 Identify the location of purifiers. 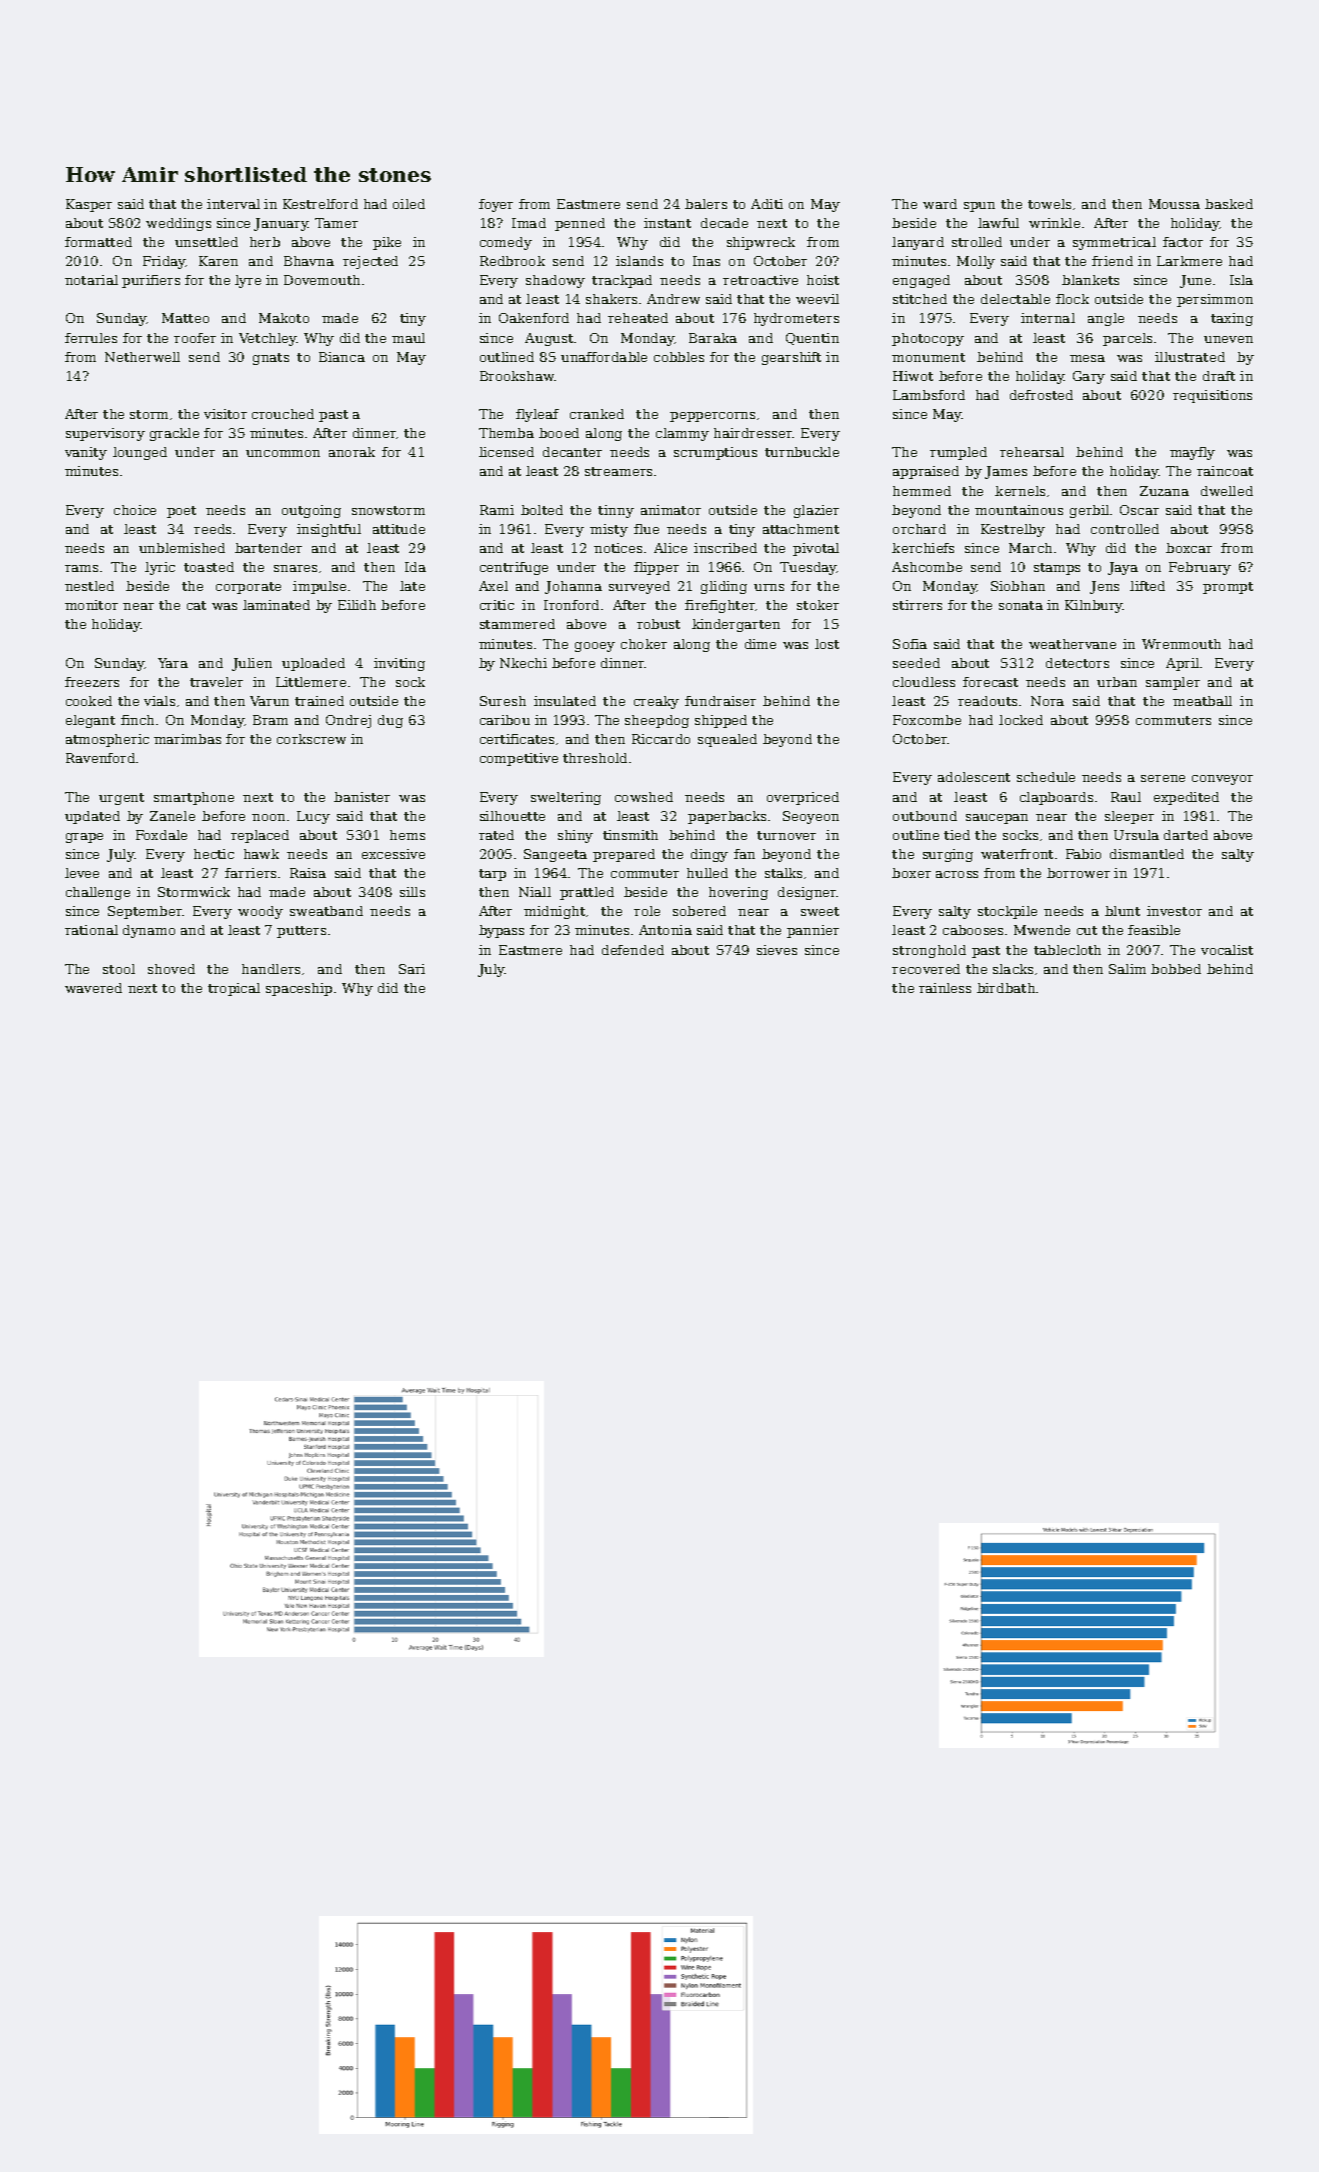
(151, 281).
